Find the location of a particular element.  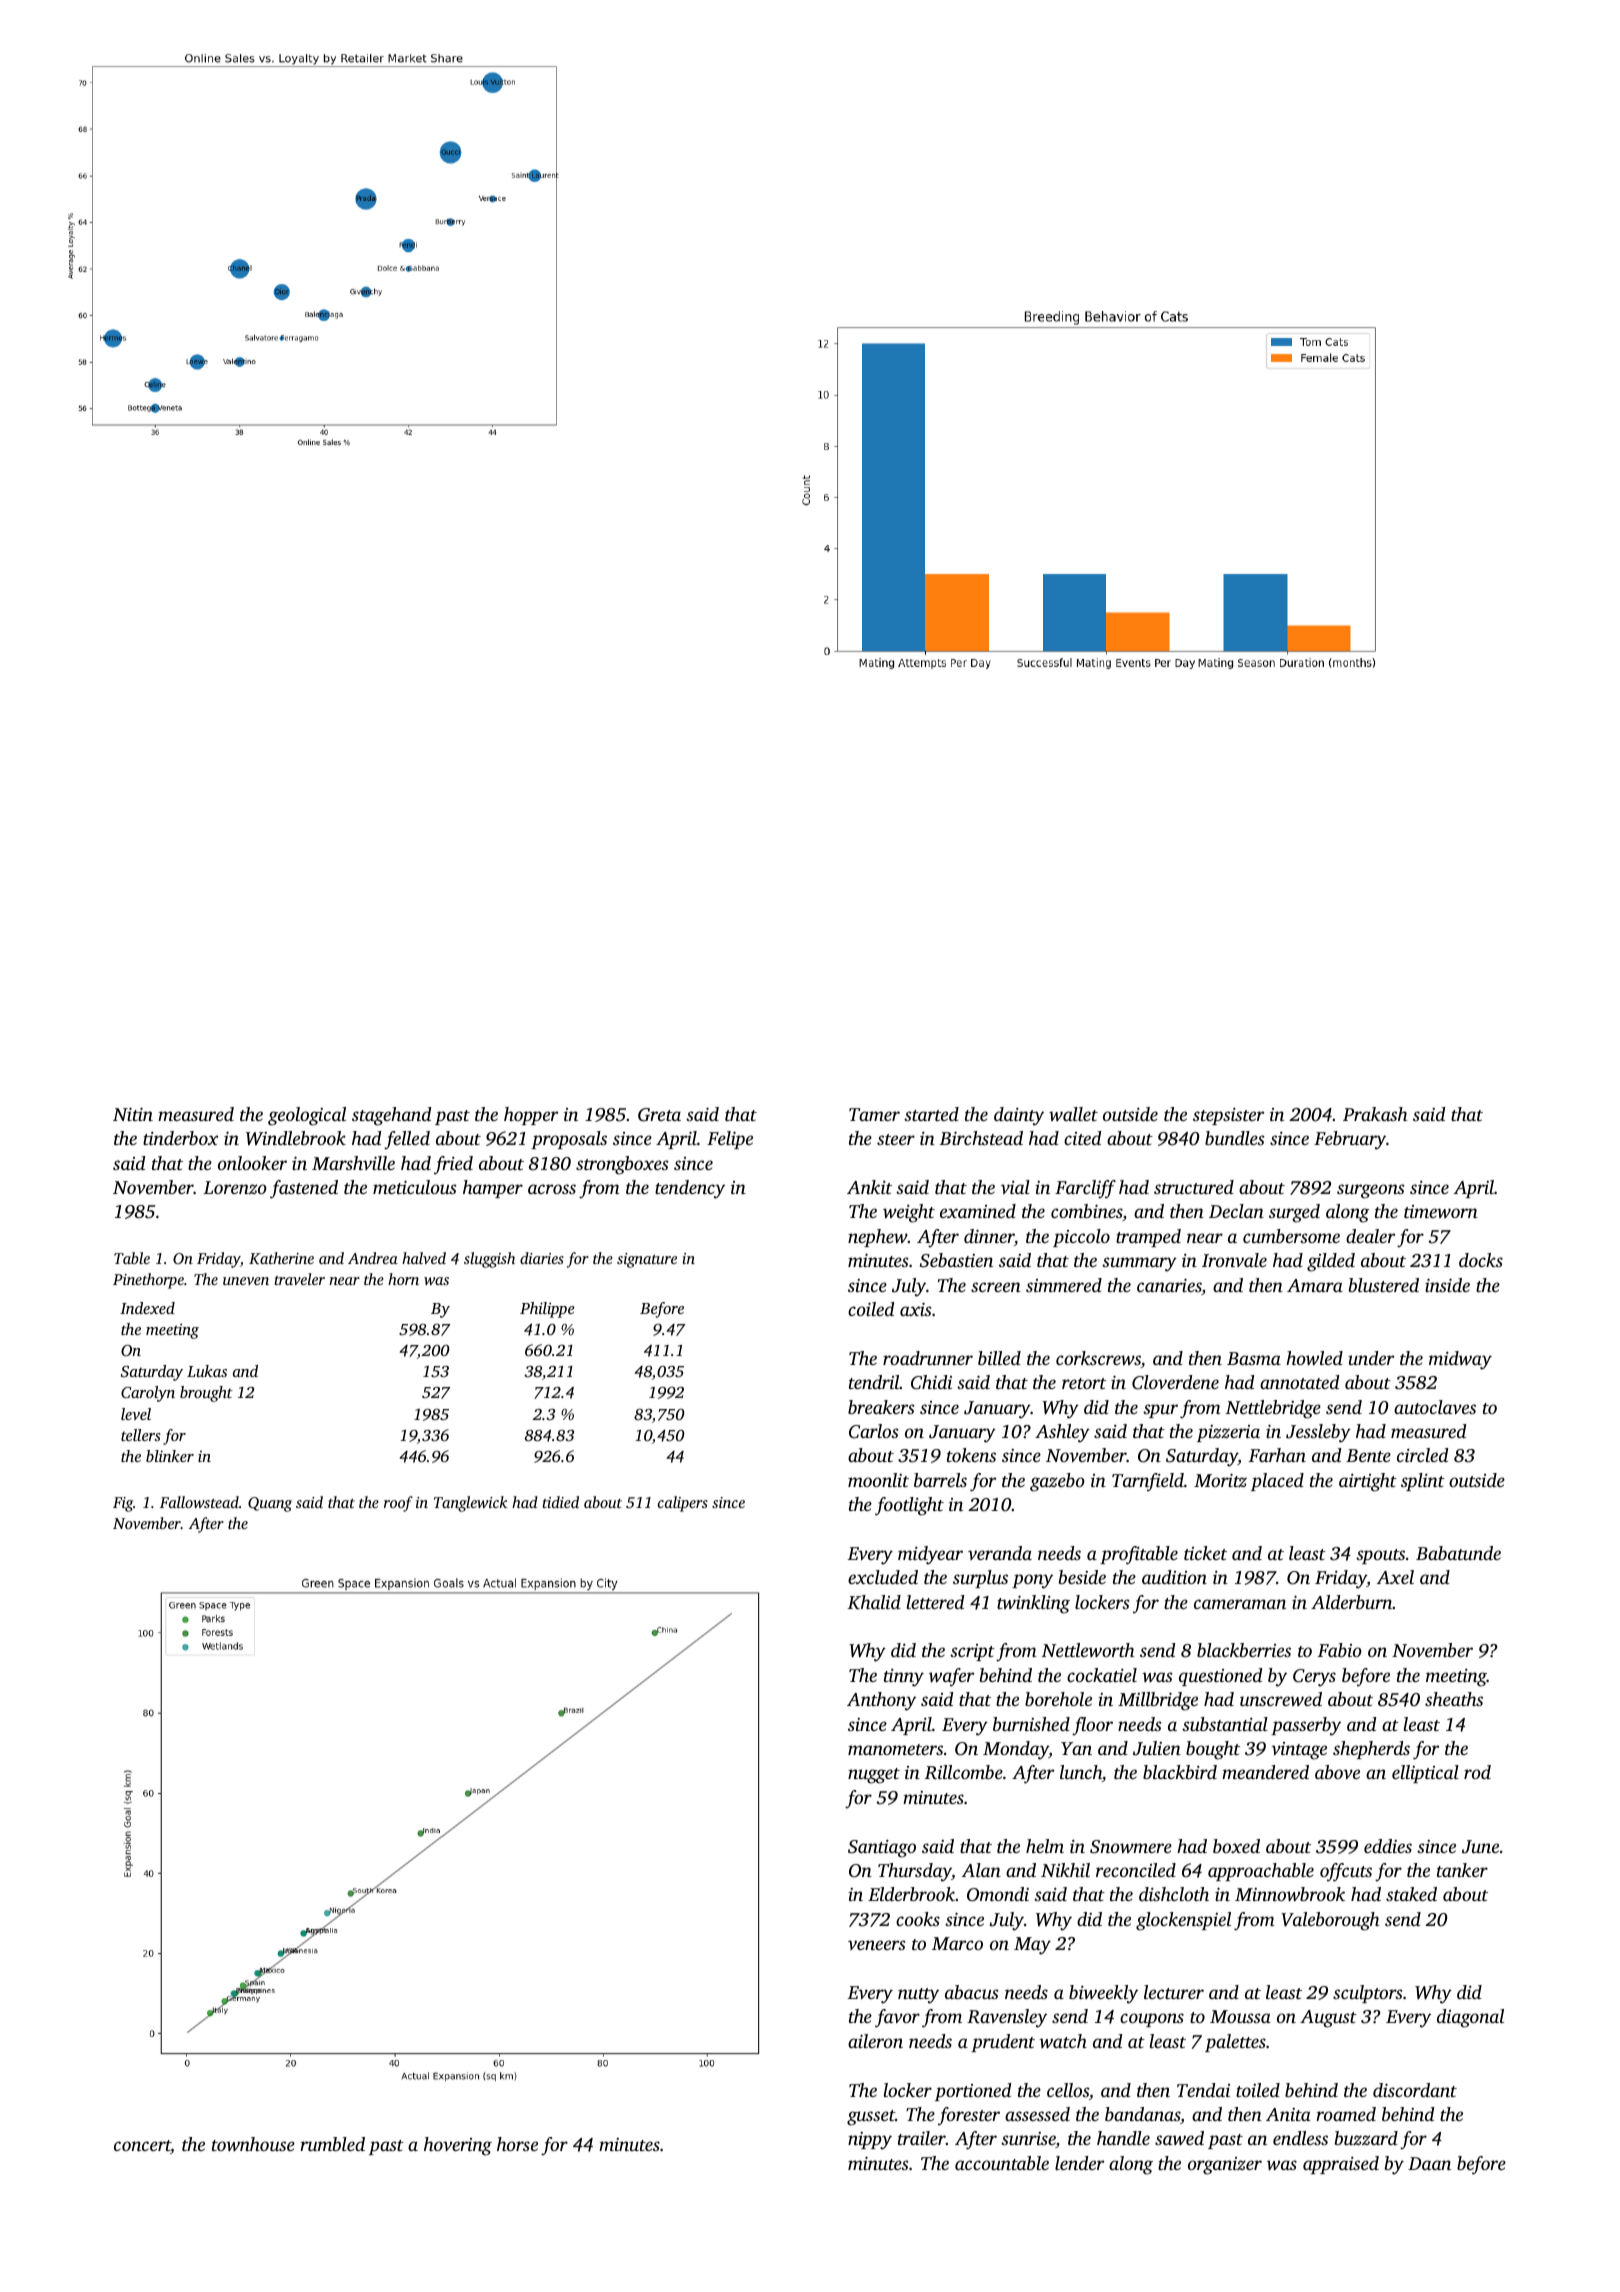

Greta is located at coordinates (659, 1115).
